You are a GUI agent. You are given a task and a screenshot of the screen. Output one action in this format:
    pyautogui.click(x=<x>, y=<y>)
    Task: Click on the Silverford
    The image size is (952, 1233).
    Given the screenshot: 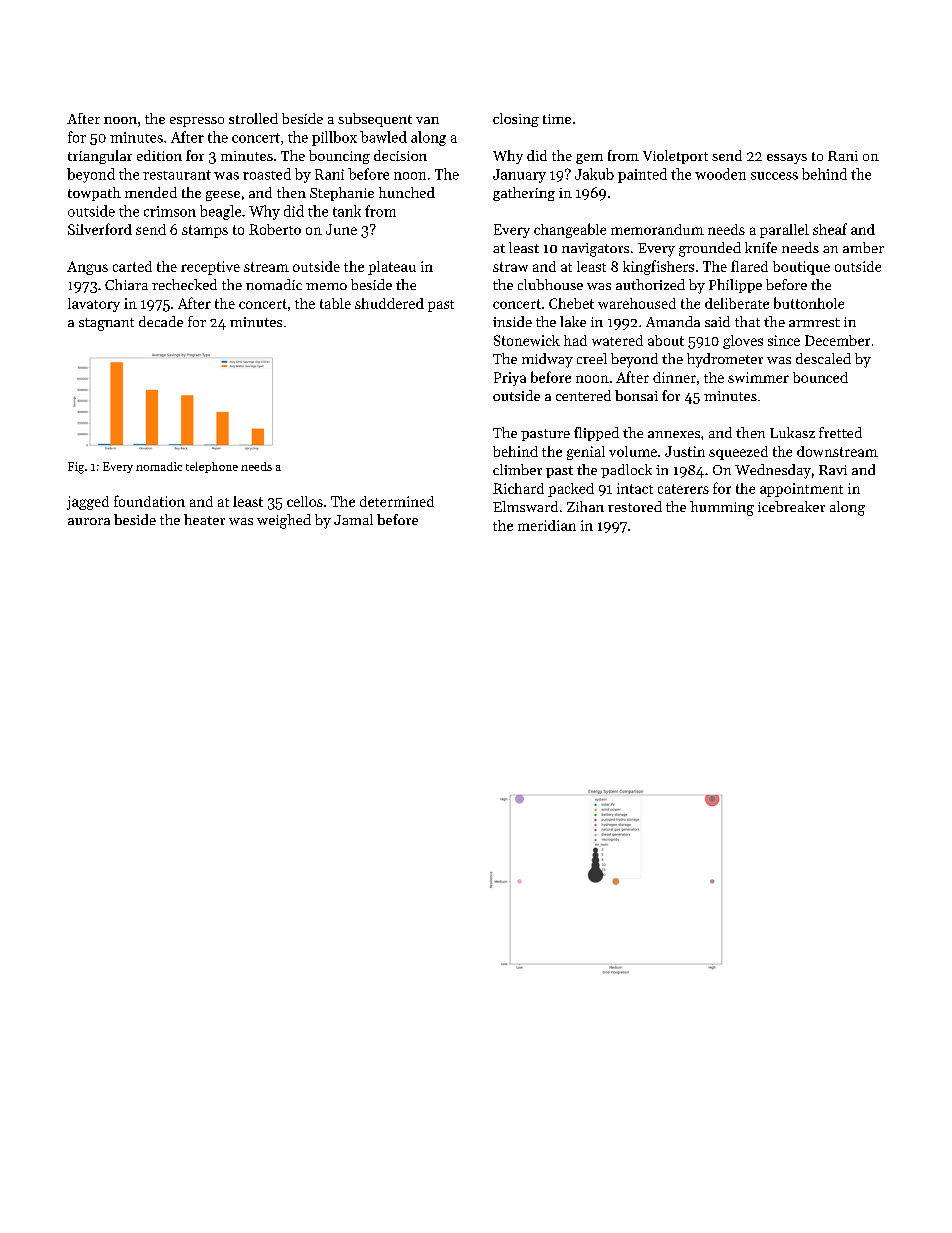 What is the action you would take?
    pyautogui.click(x=100, y=229)
